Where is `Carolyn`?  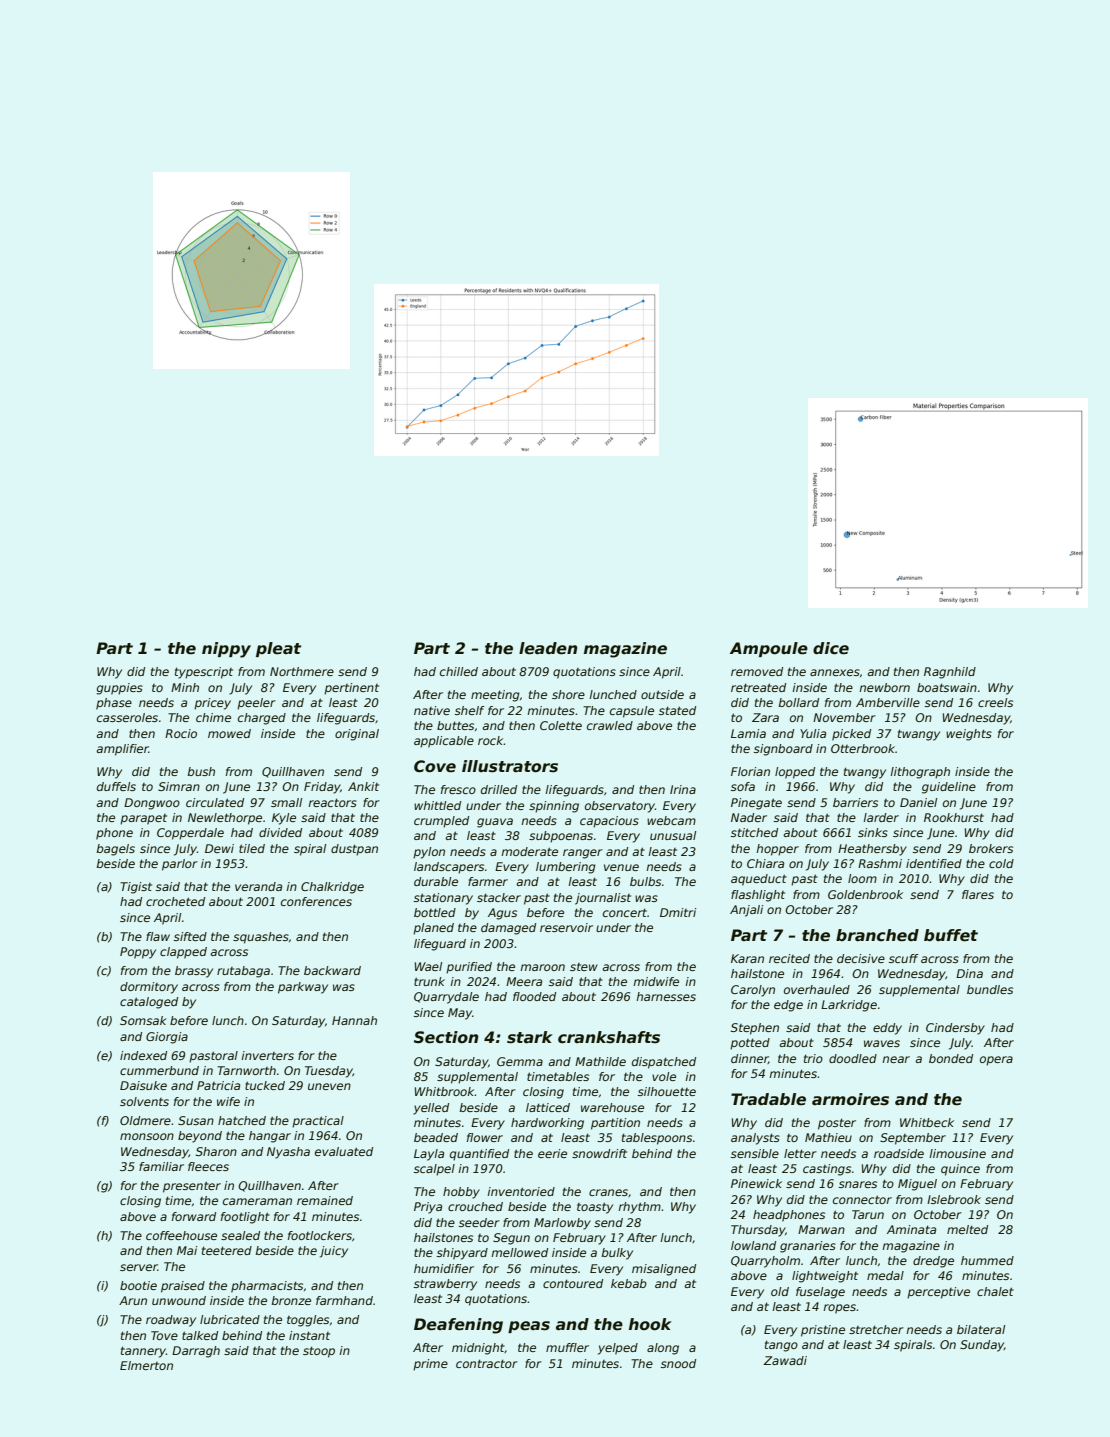 Carolyn is located at coordinates (753, 991).
